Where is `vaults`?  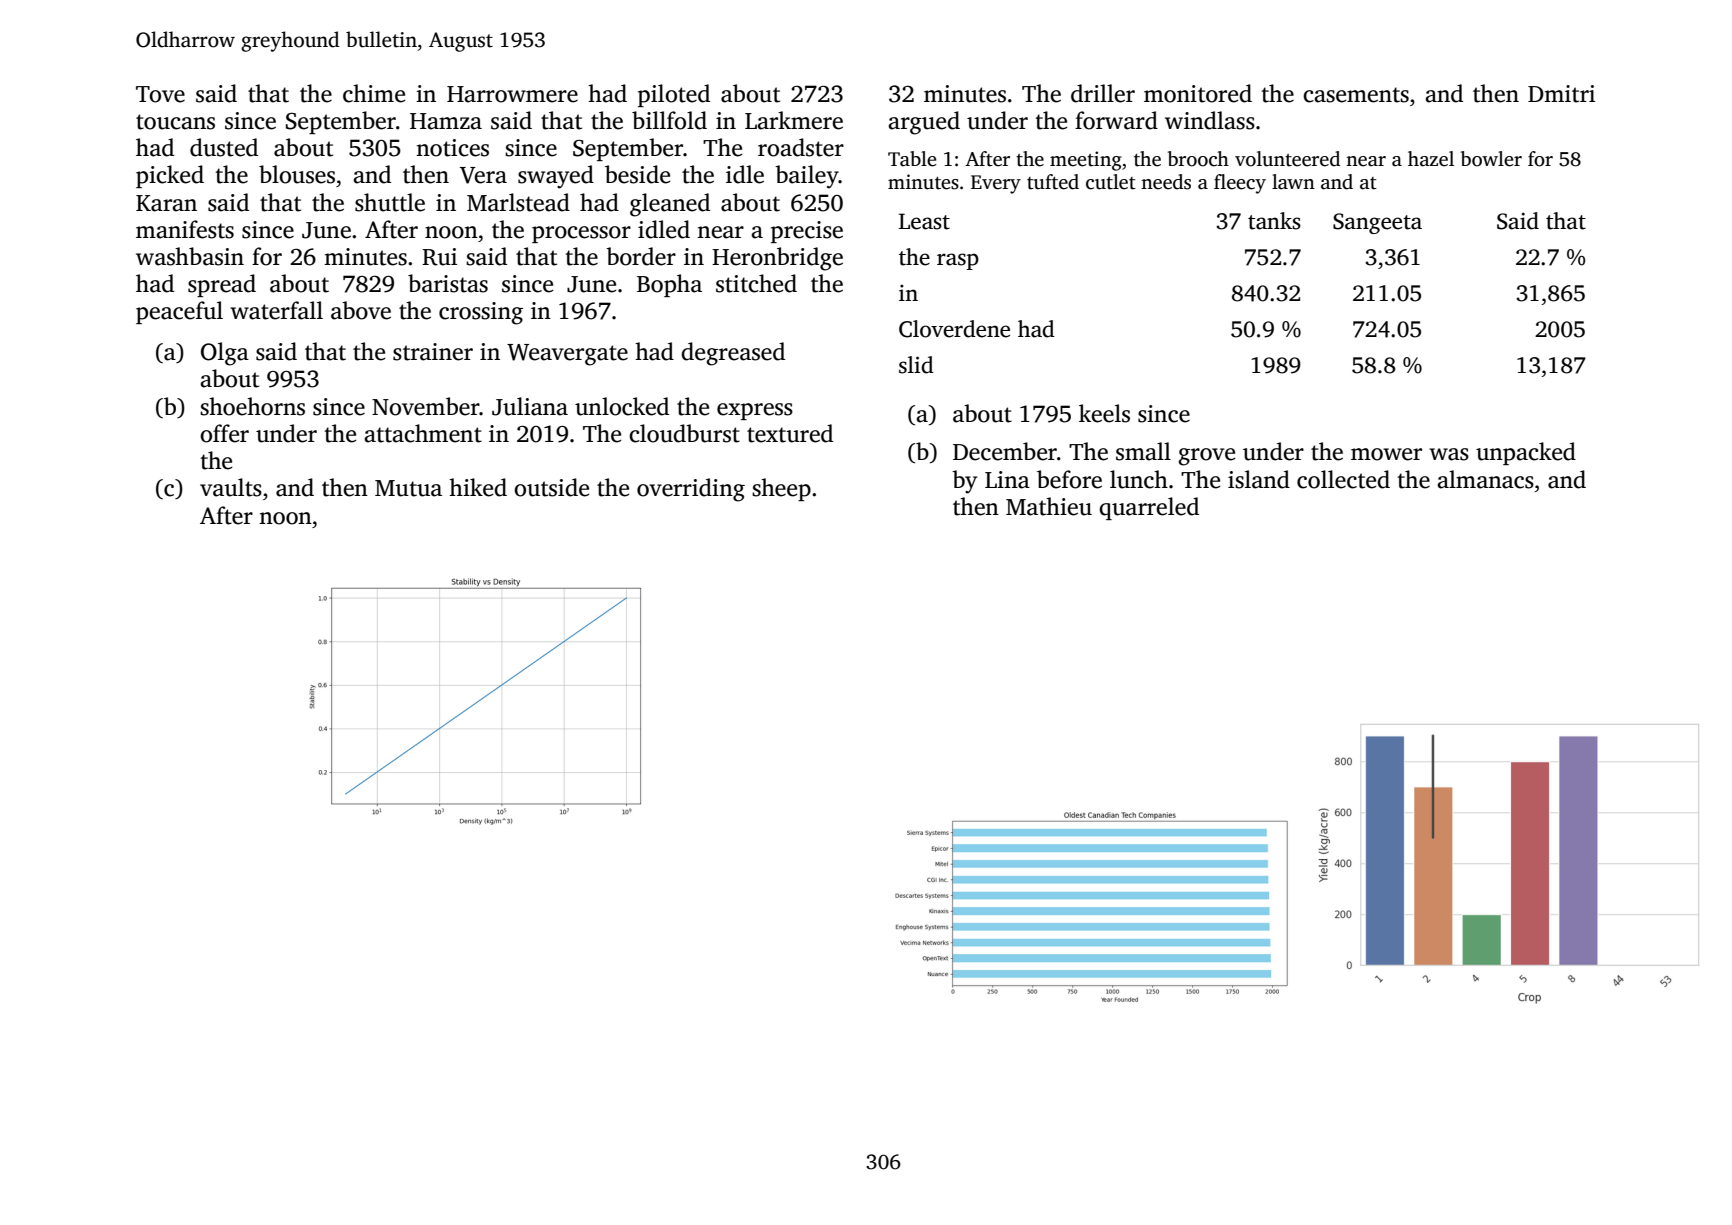
vaults is located at coordinates (231, 487).
